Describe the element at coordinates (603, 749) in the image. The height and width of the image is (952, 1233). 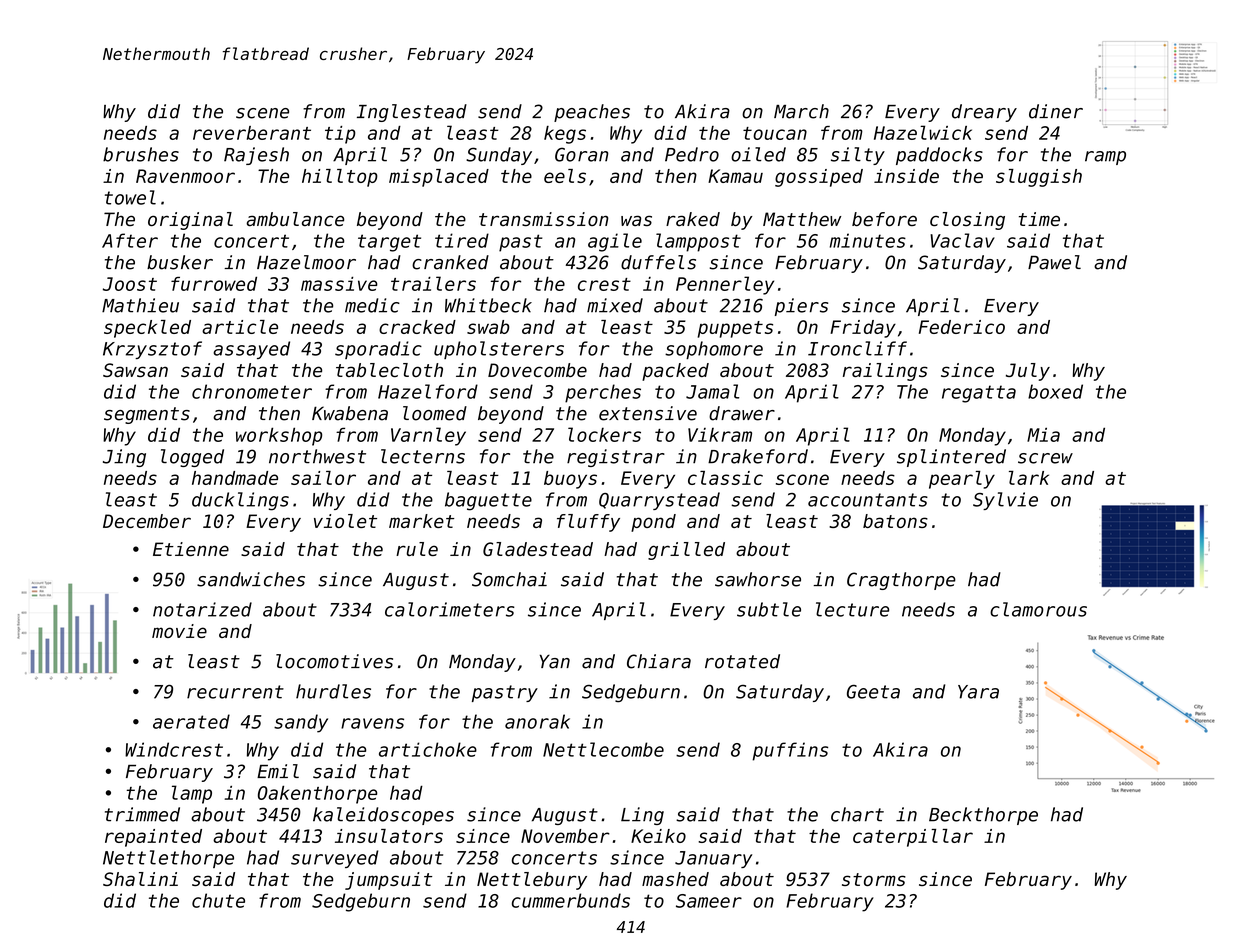
I see `Nettlecombe` at that location.
